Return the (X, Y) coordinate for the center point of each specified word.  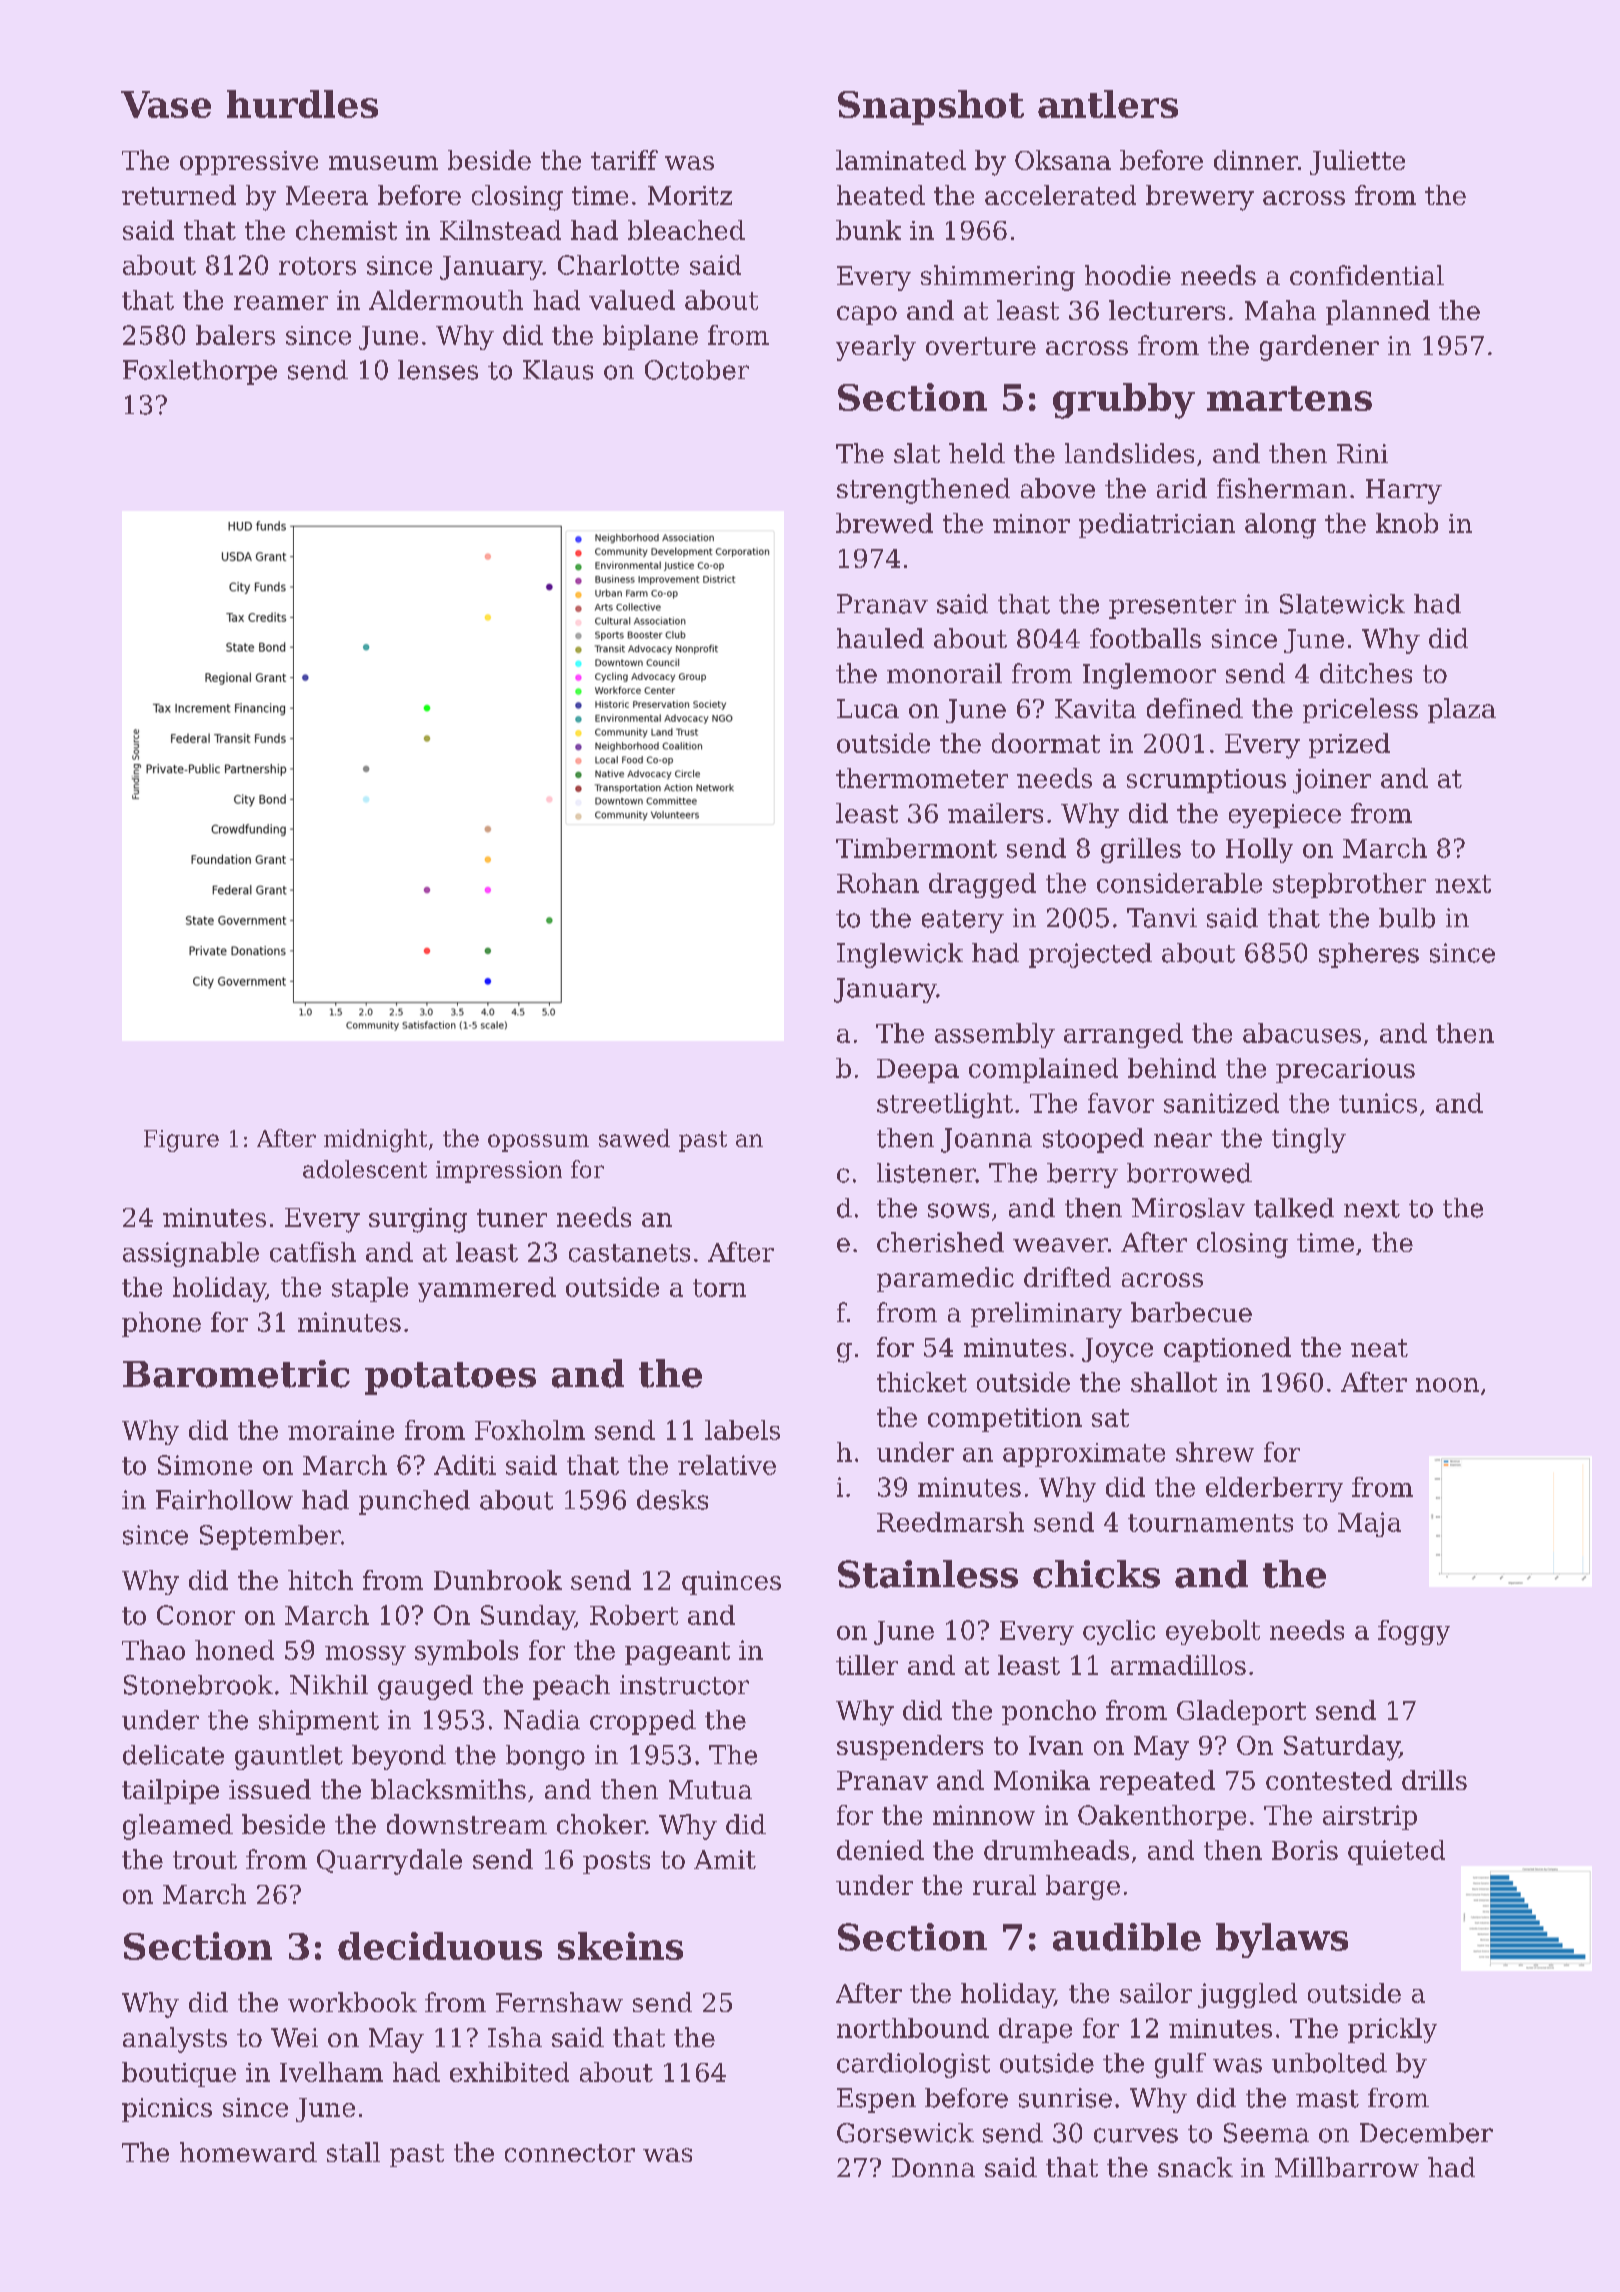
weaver (1060, 1245)
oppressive (249, 163)
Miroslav (1188, 1208)
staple (370, 1289)
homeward (248, 2152)
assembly (995, 1035)
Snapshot (931, 107)
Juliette (1357, 162)
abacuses (1302, 1033)
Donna (933, 2167)
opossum (538, 1143)
